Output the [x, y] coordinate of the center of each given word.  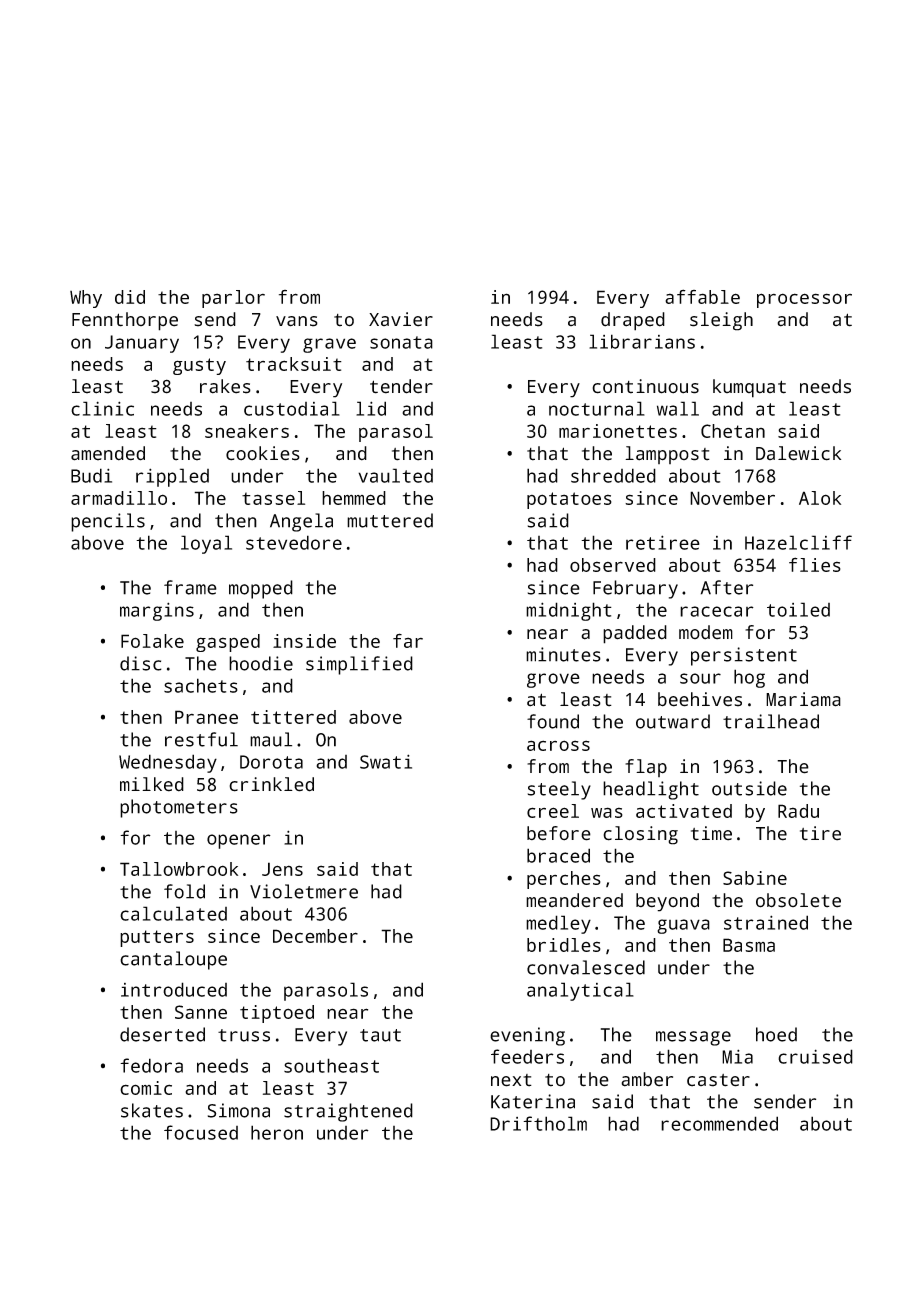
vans [297, 321]
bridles [564, 945]
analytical [580, 991]
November [732, 498]
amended [108, 453]
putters [157, 938]
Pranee [206, 717]
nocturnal [597, 408]
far [408, 640]
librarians [642, 341]
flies [815, 564]
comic [146, 1088]
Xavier [401, 319]
